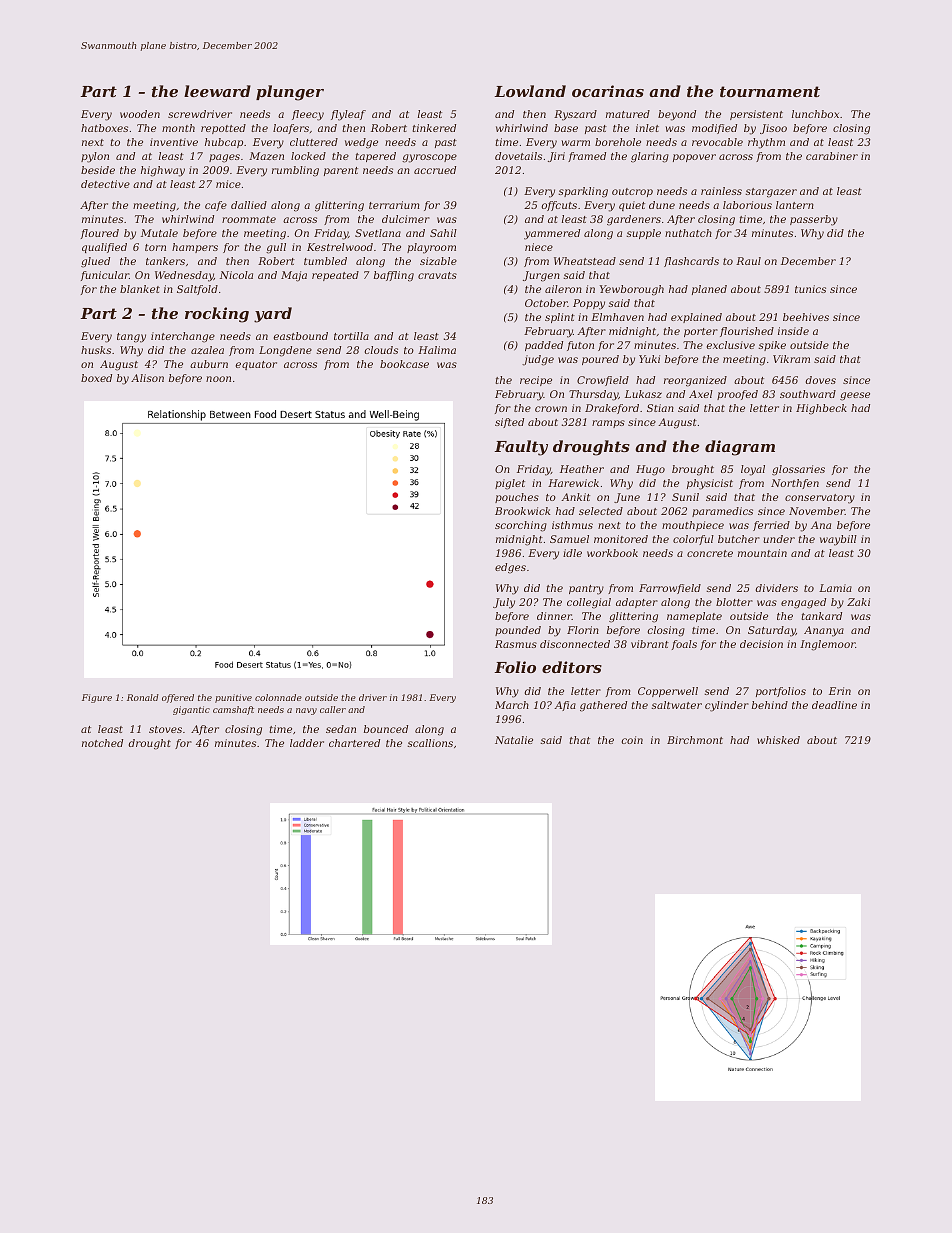  Describe the element at coordinates (734, 602) in the screenshot. I see `blotter` at that location.
